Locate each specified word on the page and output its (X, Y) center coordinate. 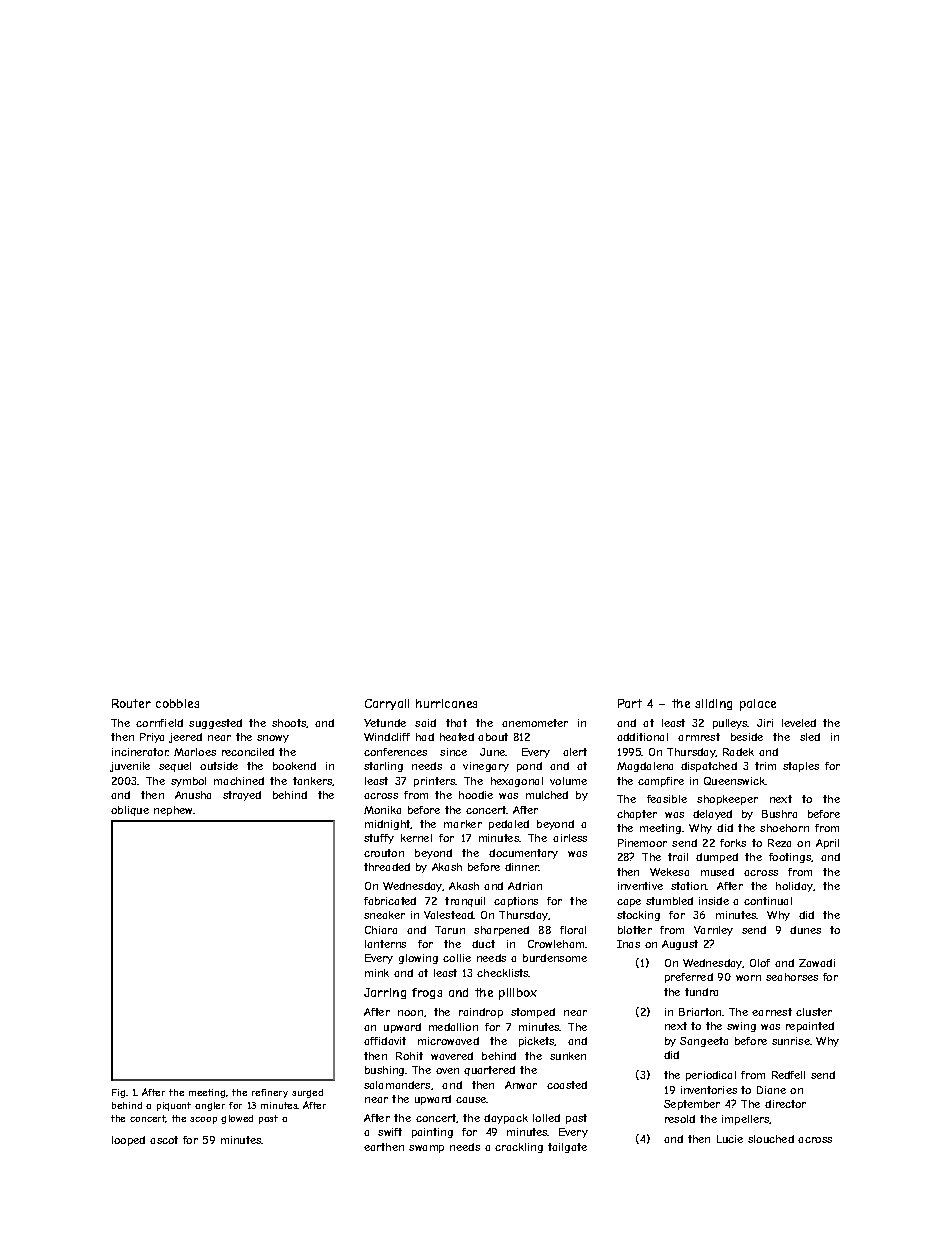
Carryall (387, 704)
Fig (118, 1093)
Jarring (385, 993)
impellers (746, 1120)
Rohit (409, 1056)
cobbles (177, 703)
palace (758, 705)
